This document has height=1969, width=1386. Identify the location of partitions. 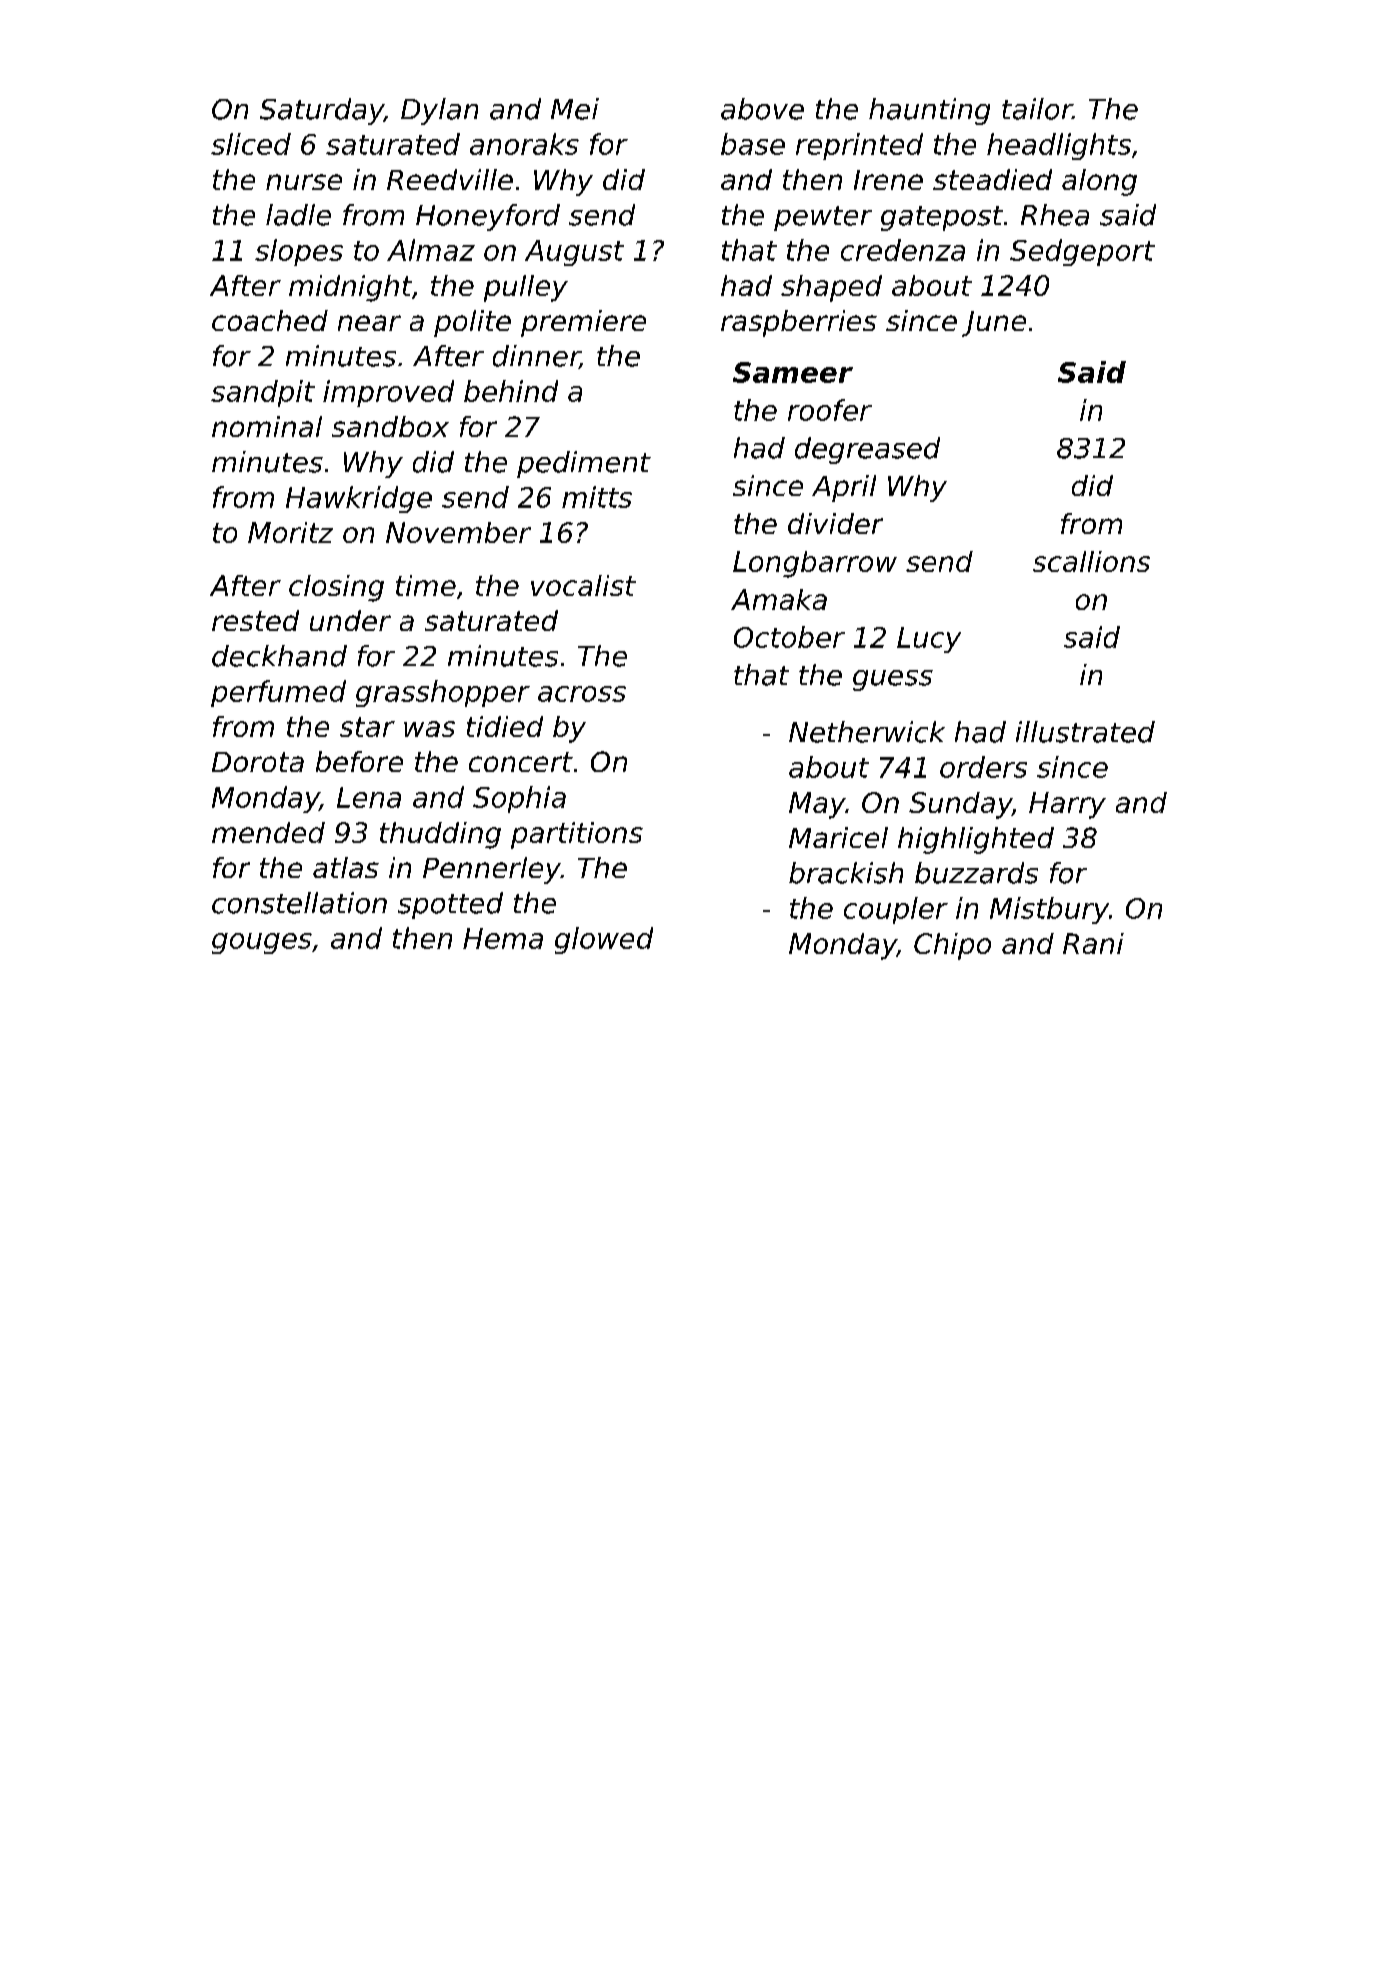
(577, 835).
